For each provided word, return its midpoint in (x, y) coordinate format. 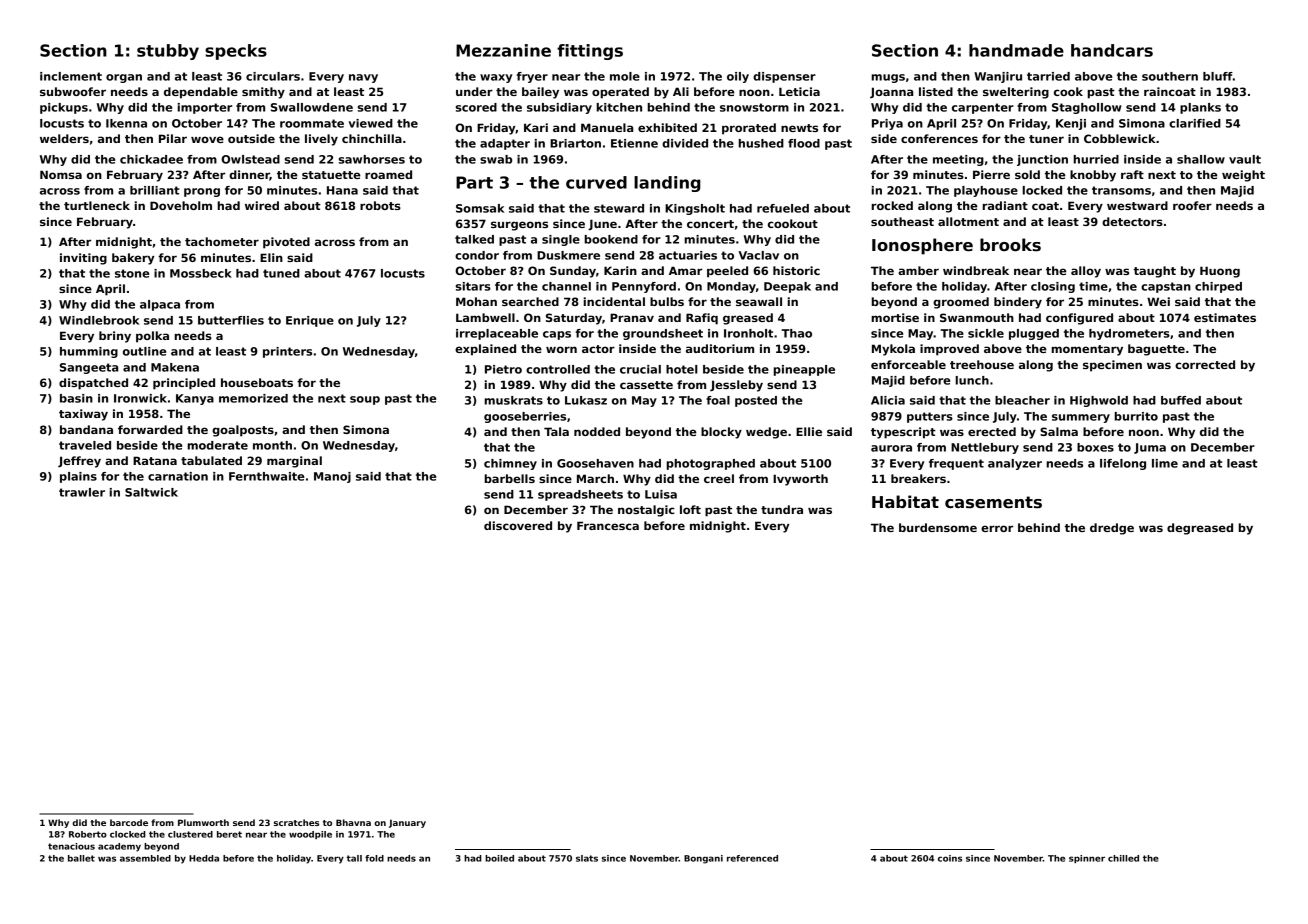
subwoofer (73, 91)
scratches (296, 822)
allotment (968, 221)
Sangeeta (89, 368)
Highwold (1099, 401)
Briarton (575, 143)
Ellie (809, 431)
